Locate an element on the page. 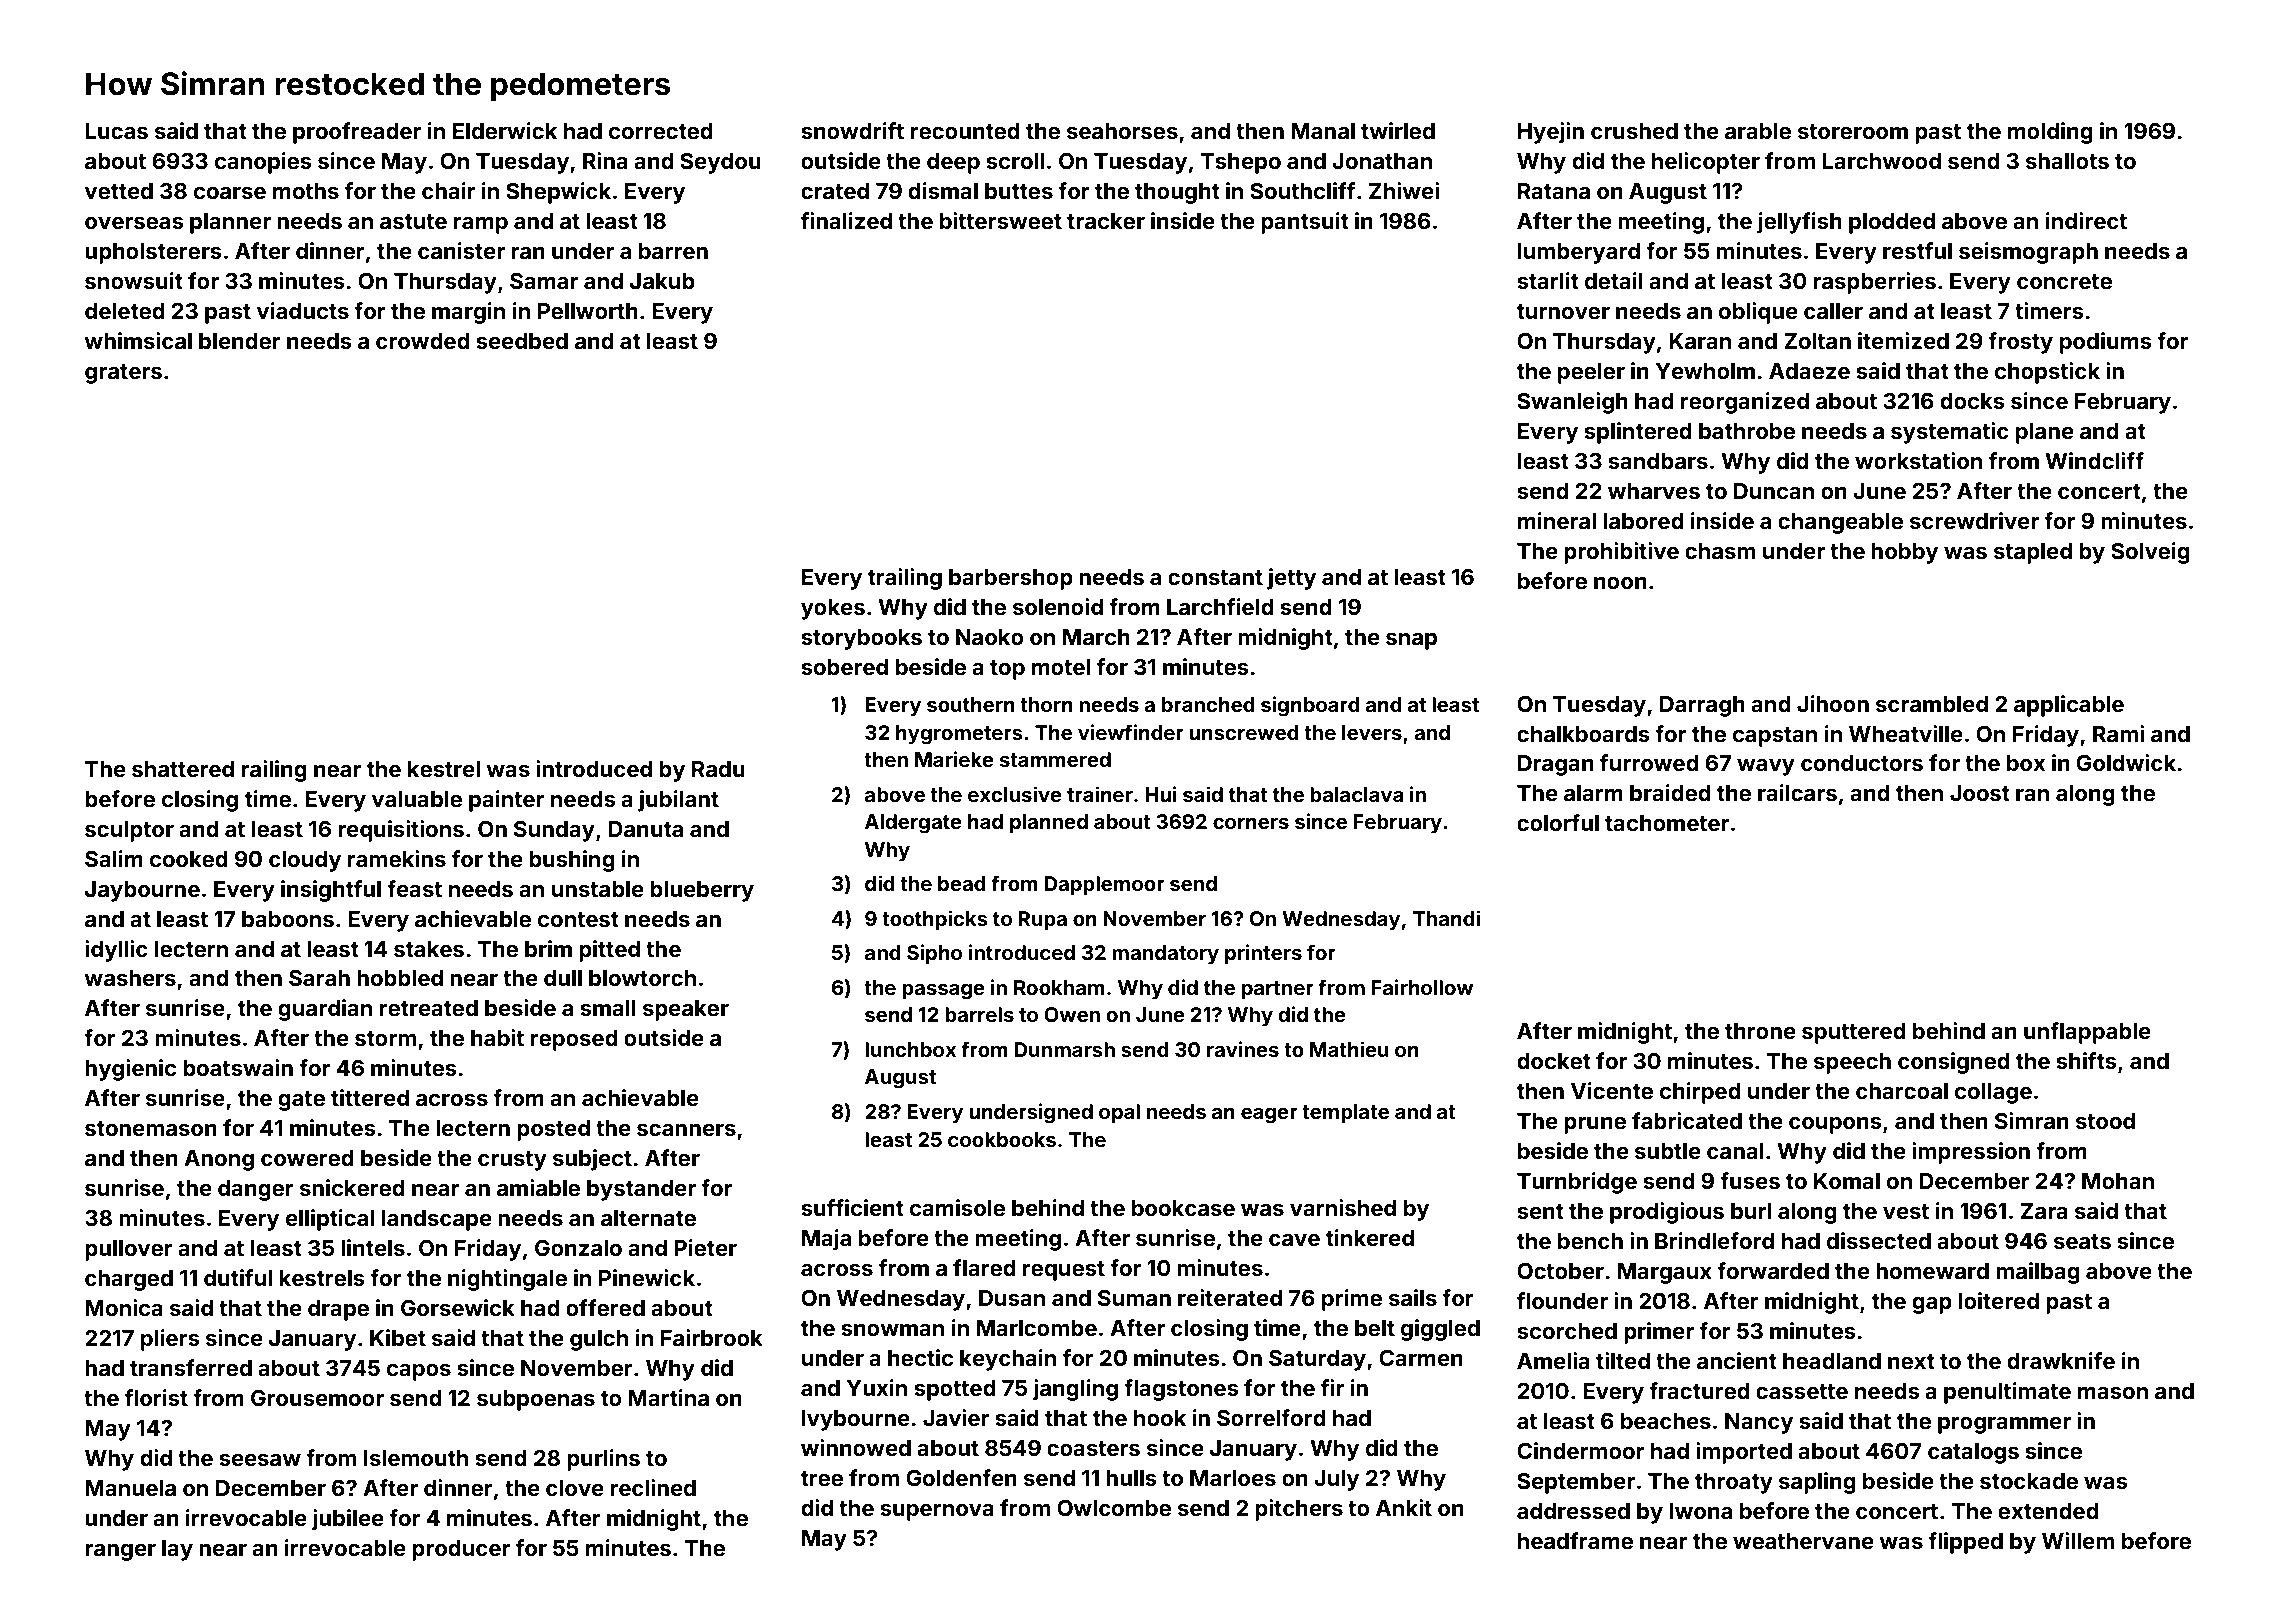 This image has width=2282, height=1614. cave is located at coordinates (1294, 1240).
